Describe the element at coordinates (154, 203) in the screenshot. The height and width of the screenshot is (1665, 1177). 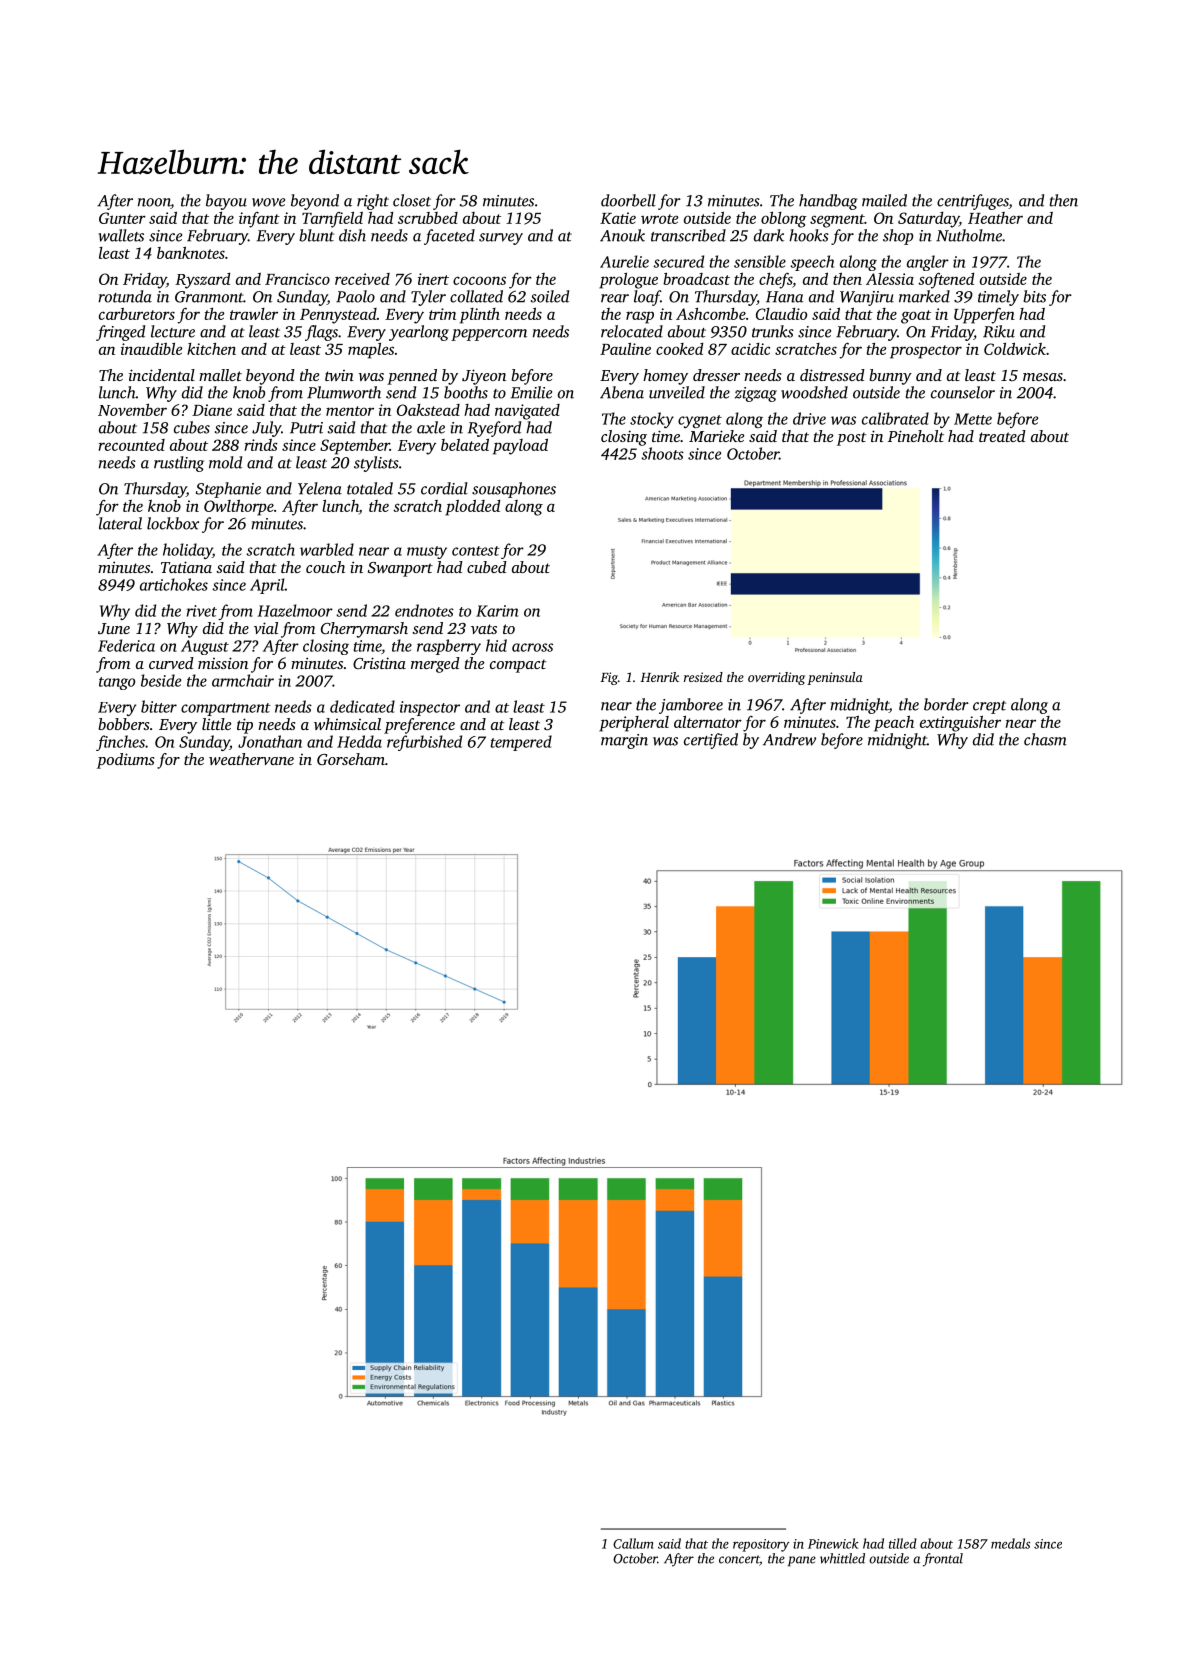
I see `noon` at that location.
